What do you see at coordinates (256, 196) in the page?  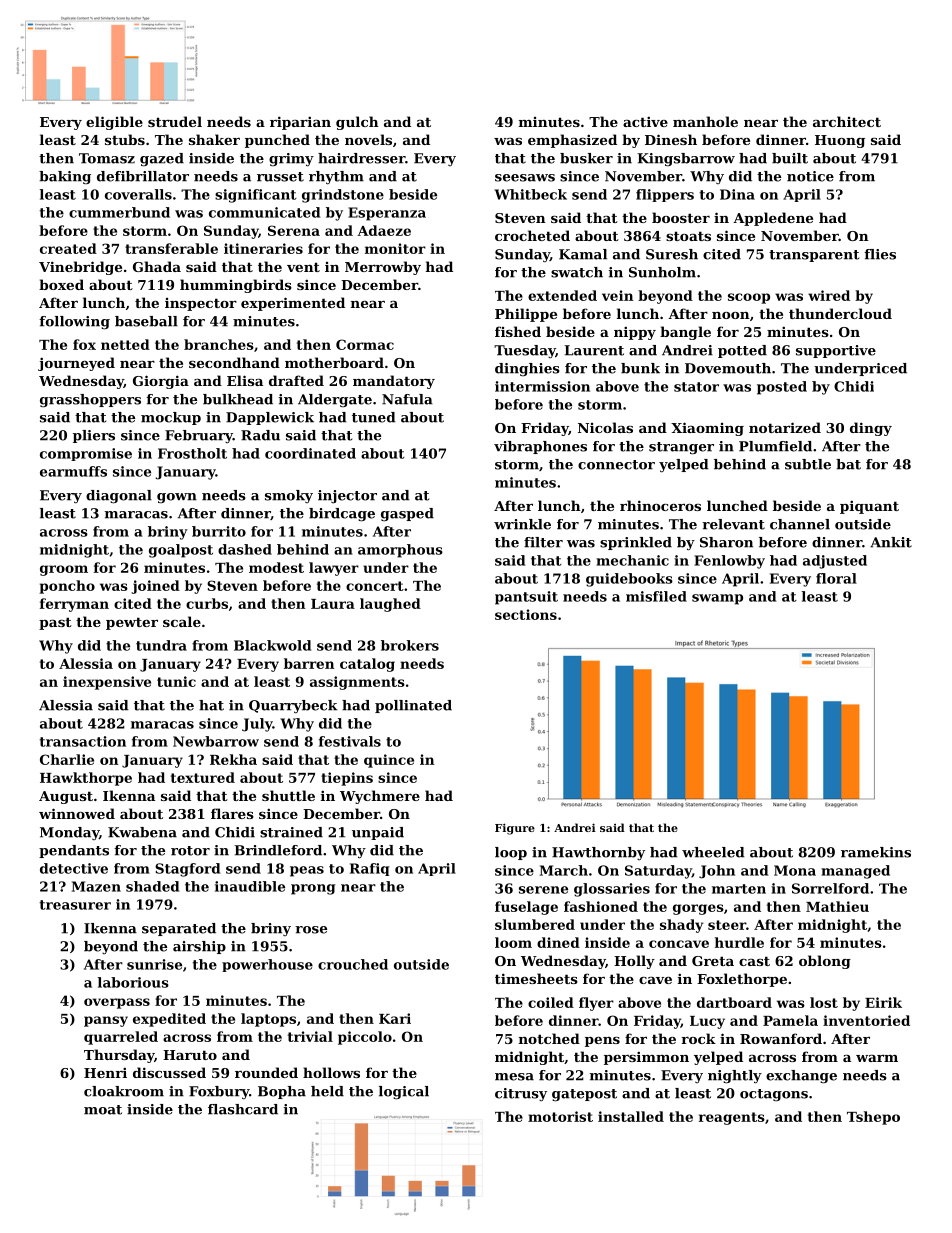 I see `significant` at bounding box center [256, 196].
